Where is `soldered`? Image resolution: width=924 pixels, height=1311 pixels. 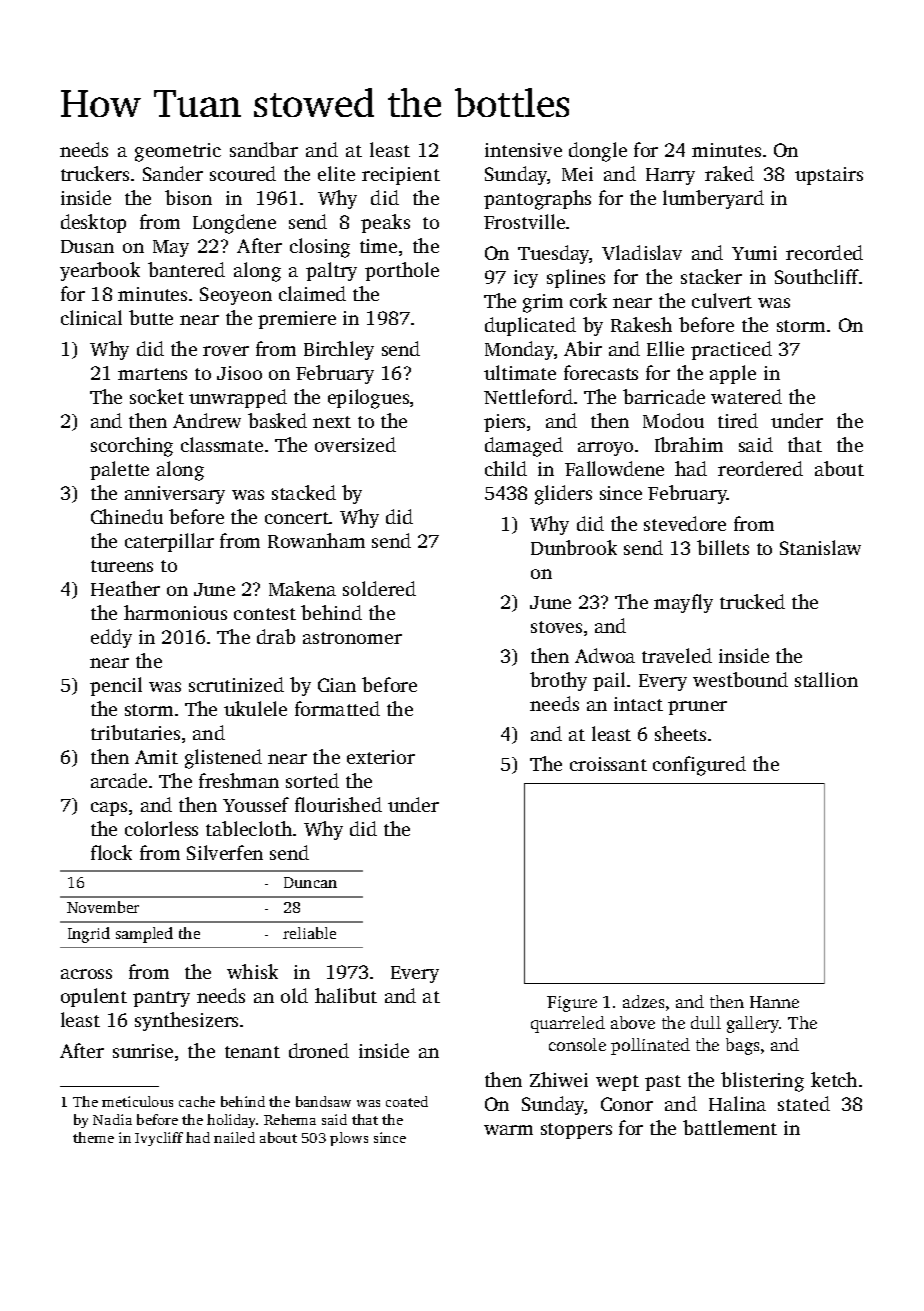
soldered is located at coordinates (379, 588).
